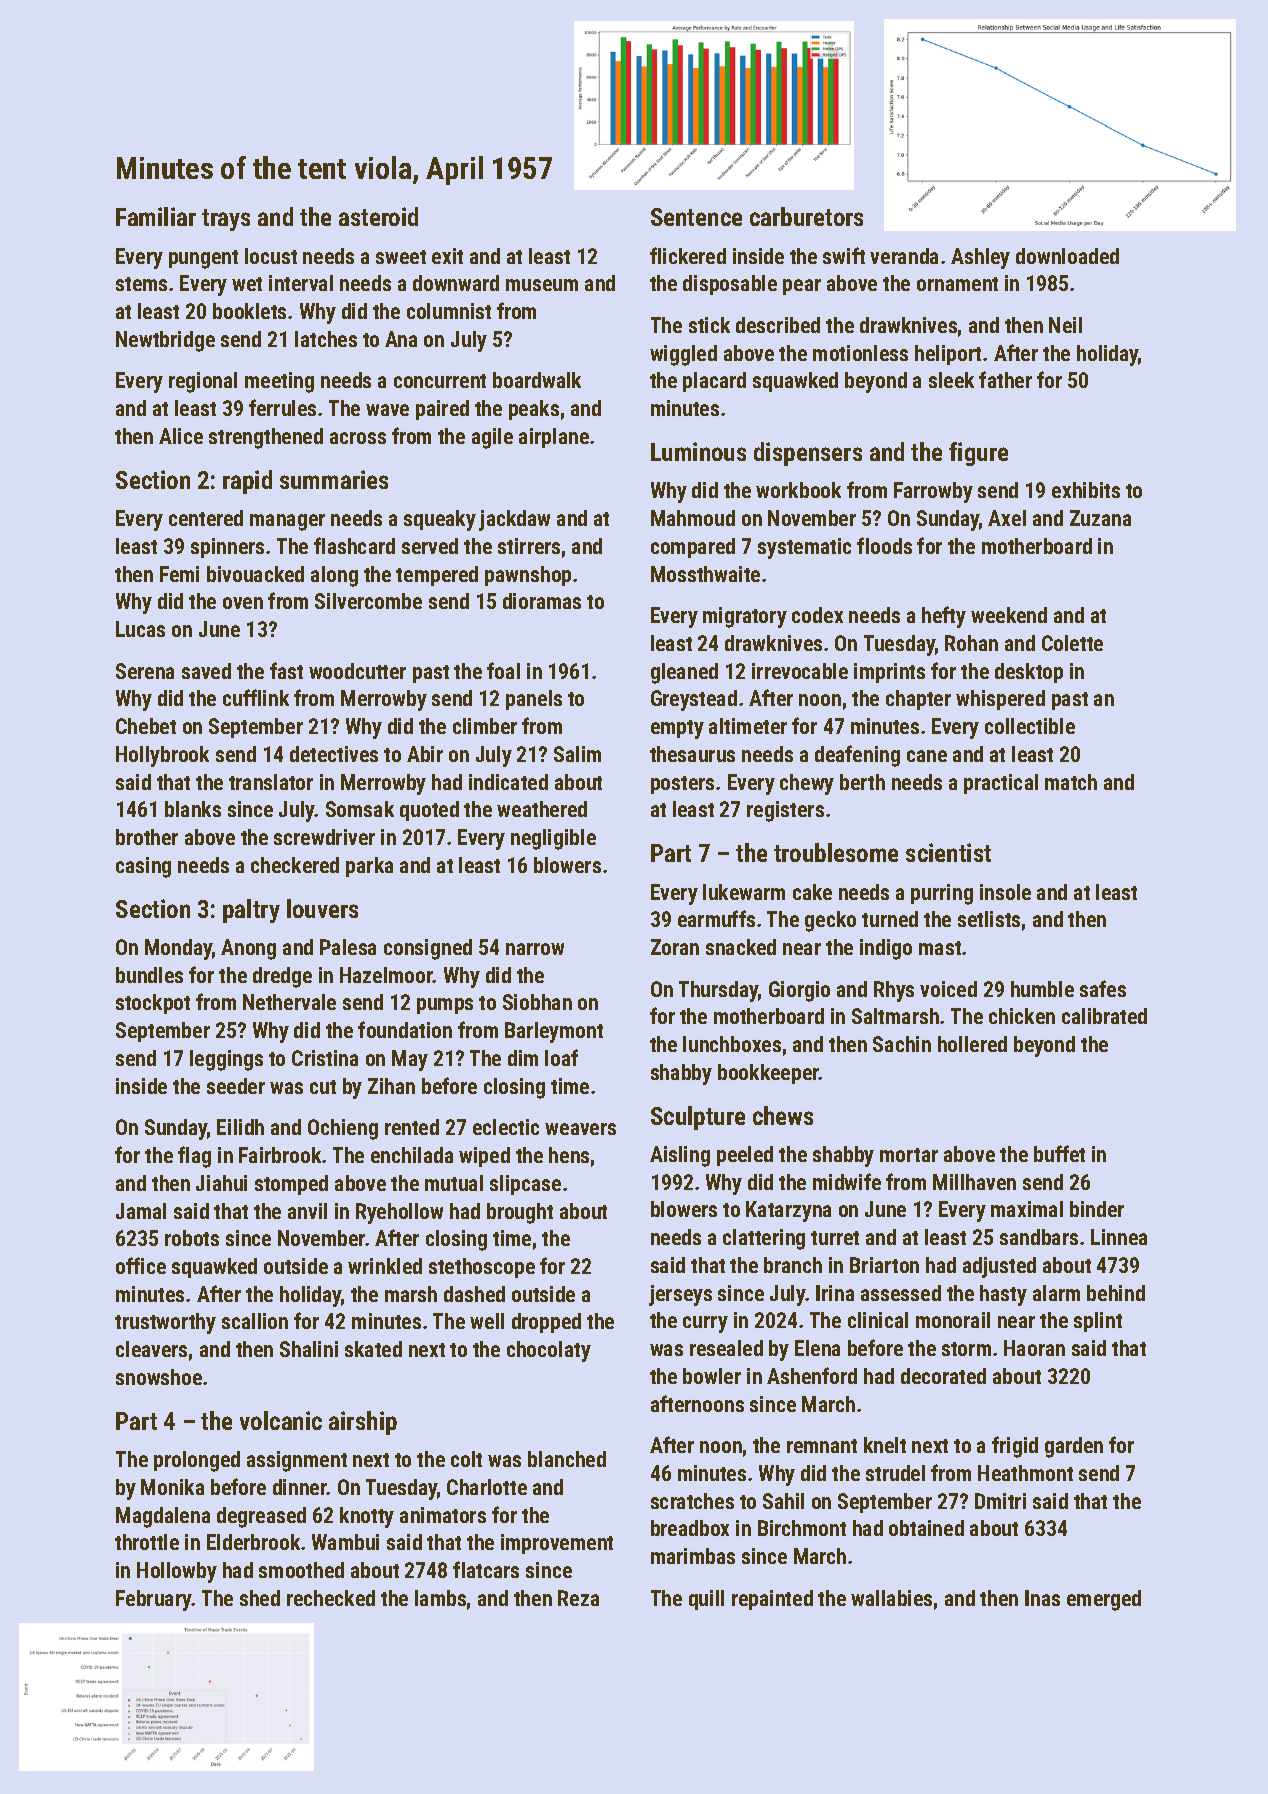 This page has width=1268, height=1794. What do you see at coordinates (783, 1501) in the page?
I see `Sahil` at bounding box center [783, 1501].
